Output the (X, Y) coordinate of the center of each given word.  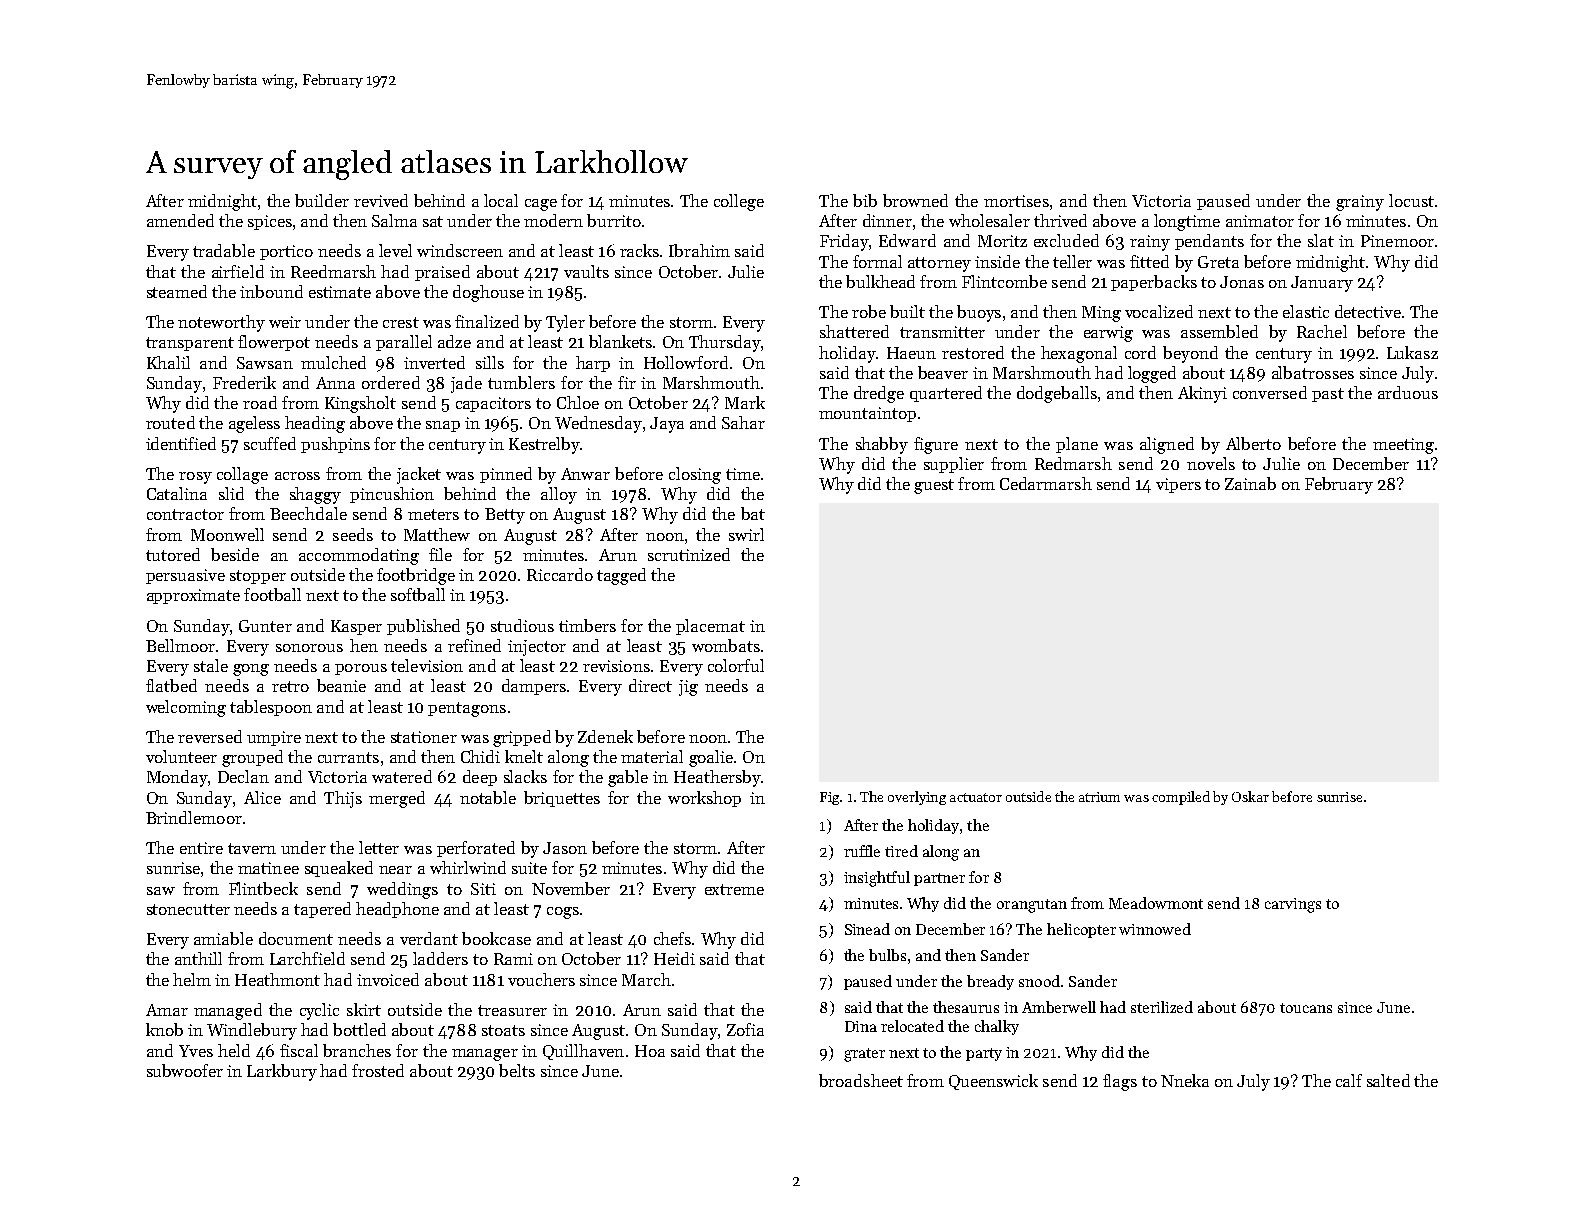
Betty (505, 516)
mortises (1016, 201)
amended (180, 220)
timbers (587, 625)
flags (1120, 1082)
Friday (844, 242)
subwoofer (185, 1070)
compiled (1181, 798)
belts (517, 1070)
